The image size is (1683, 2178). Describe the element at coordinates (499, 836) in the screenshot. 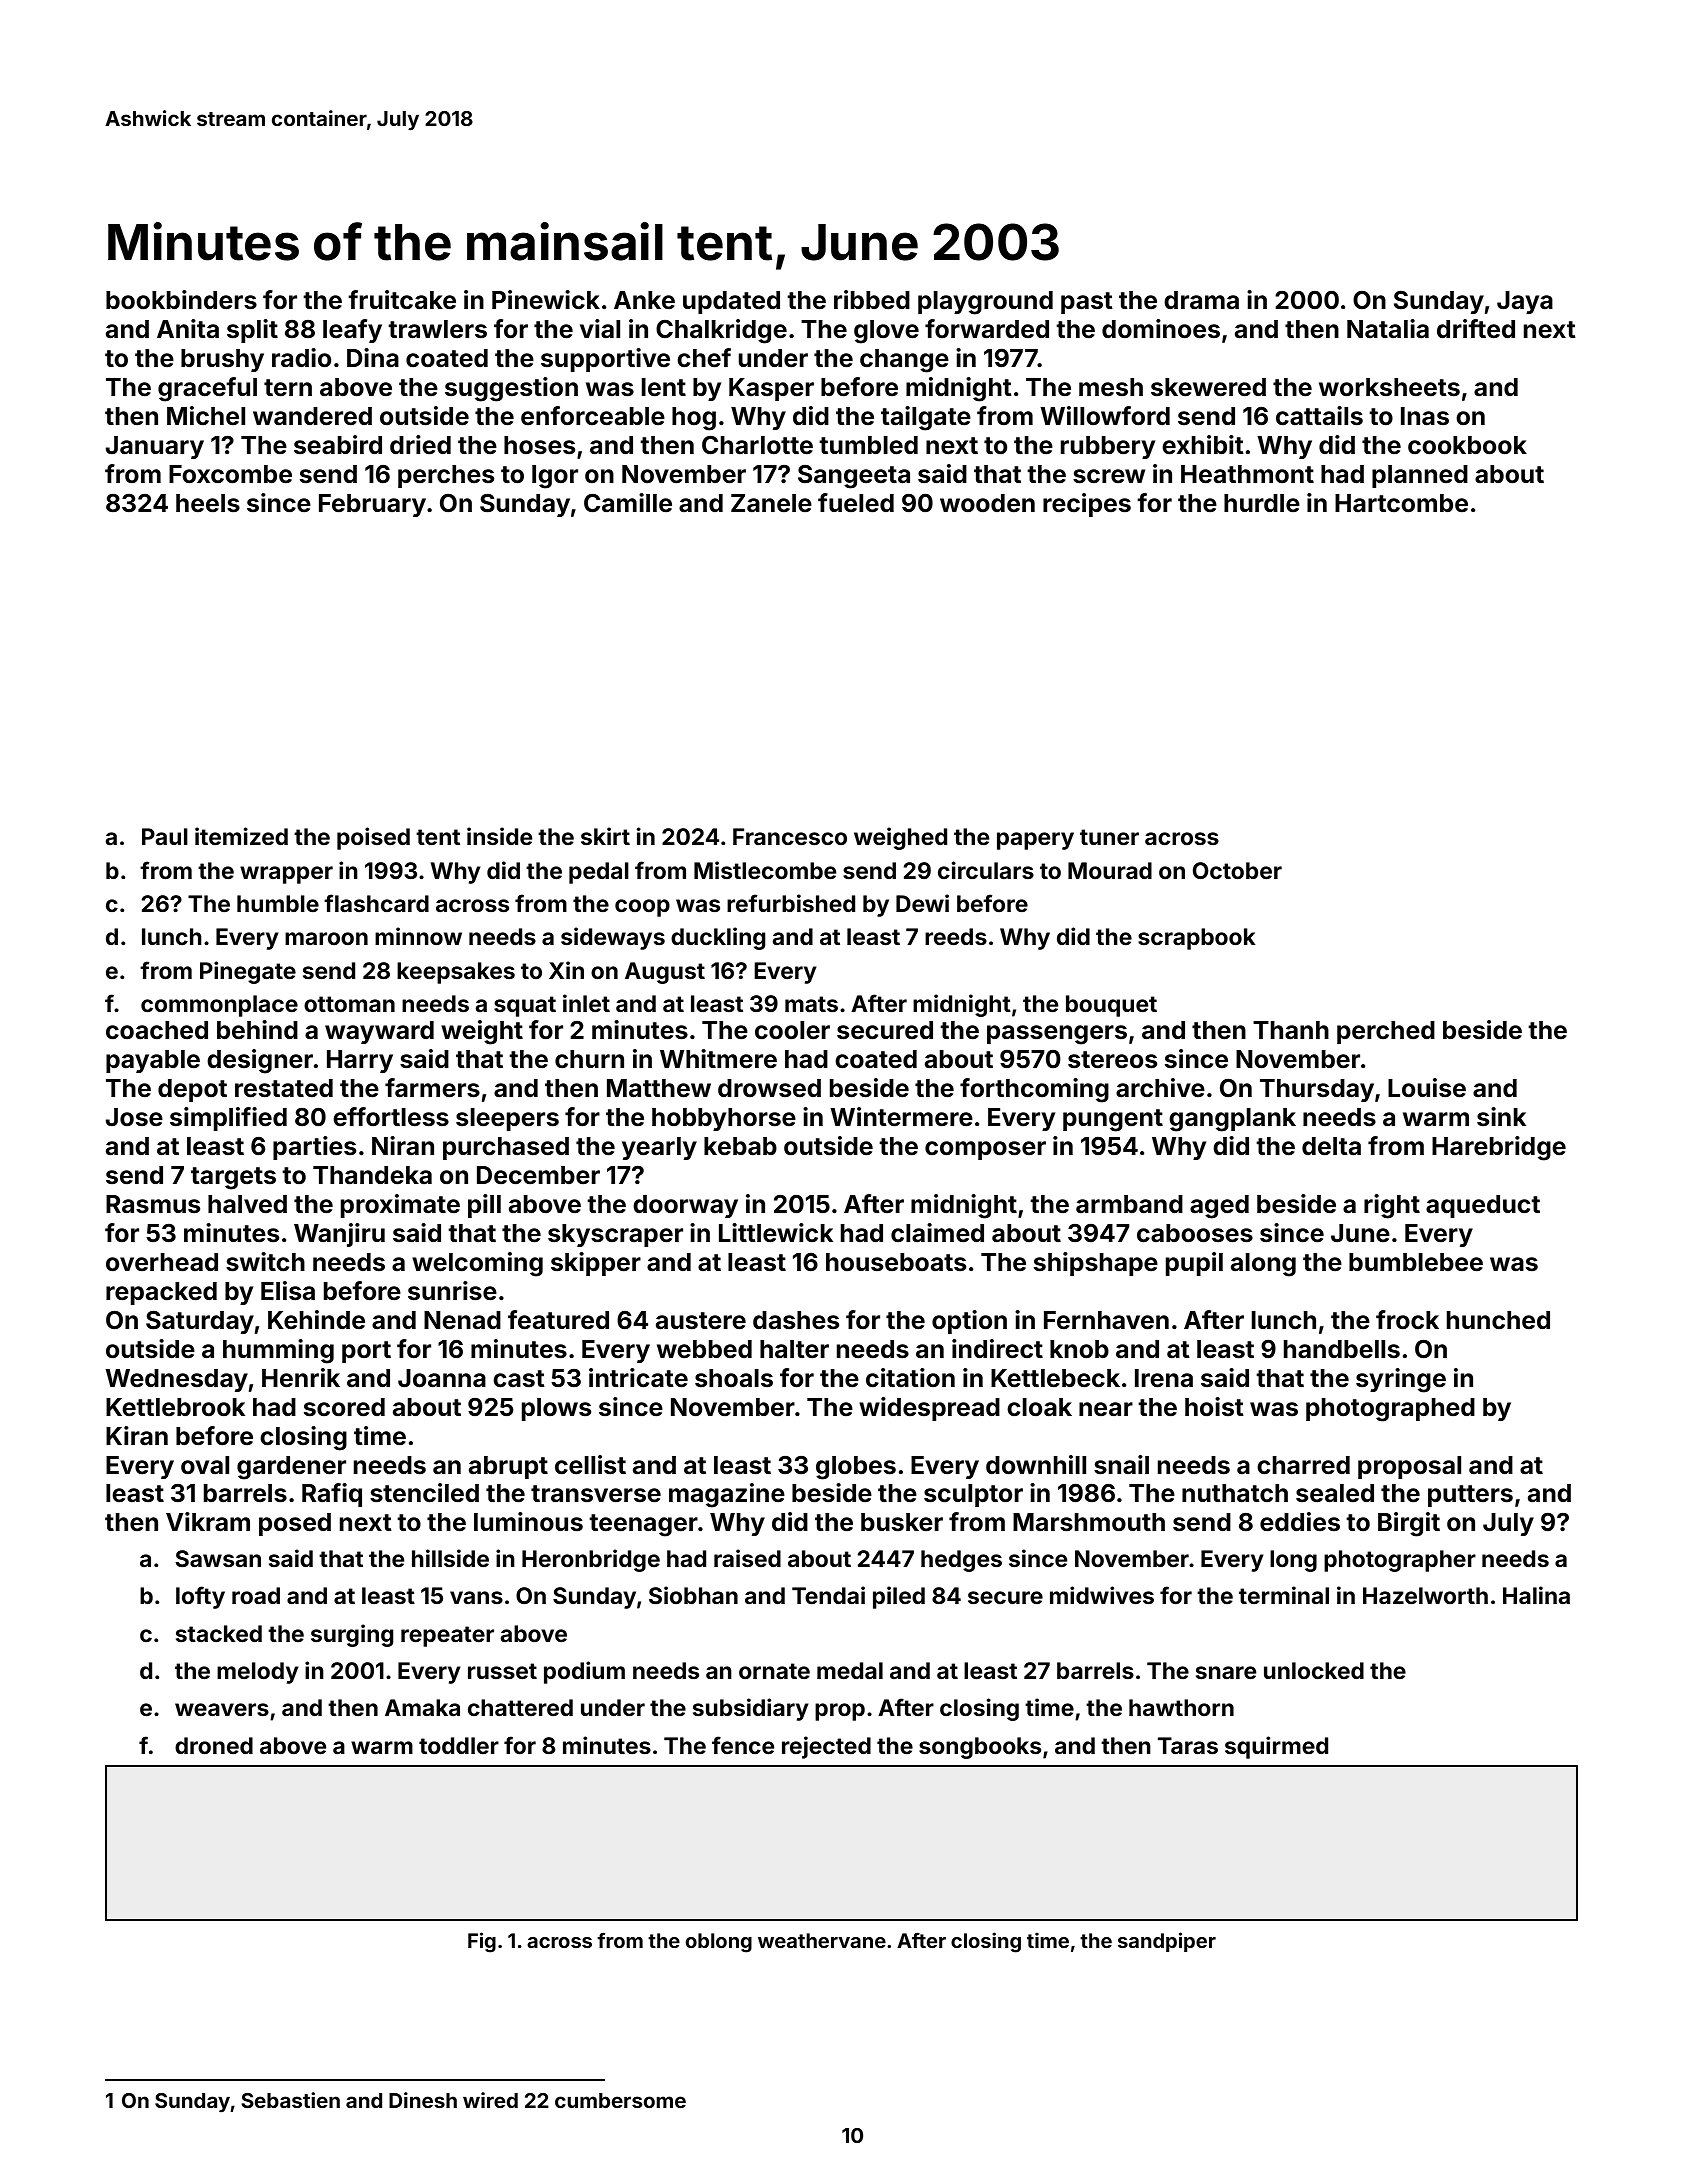

I see `inside` at that location.
